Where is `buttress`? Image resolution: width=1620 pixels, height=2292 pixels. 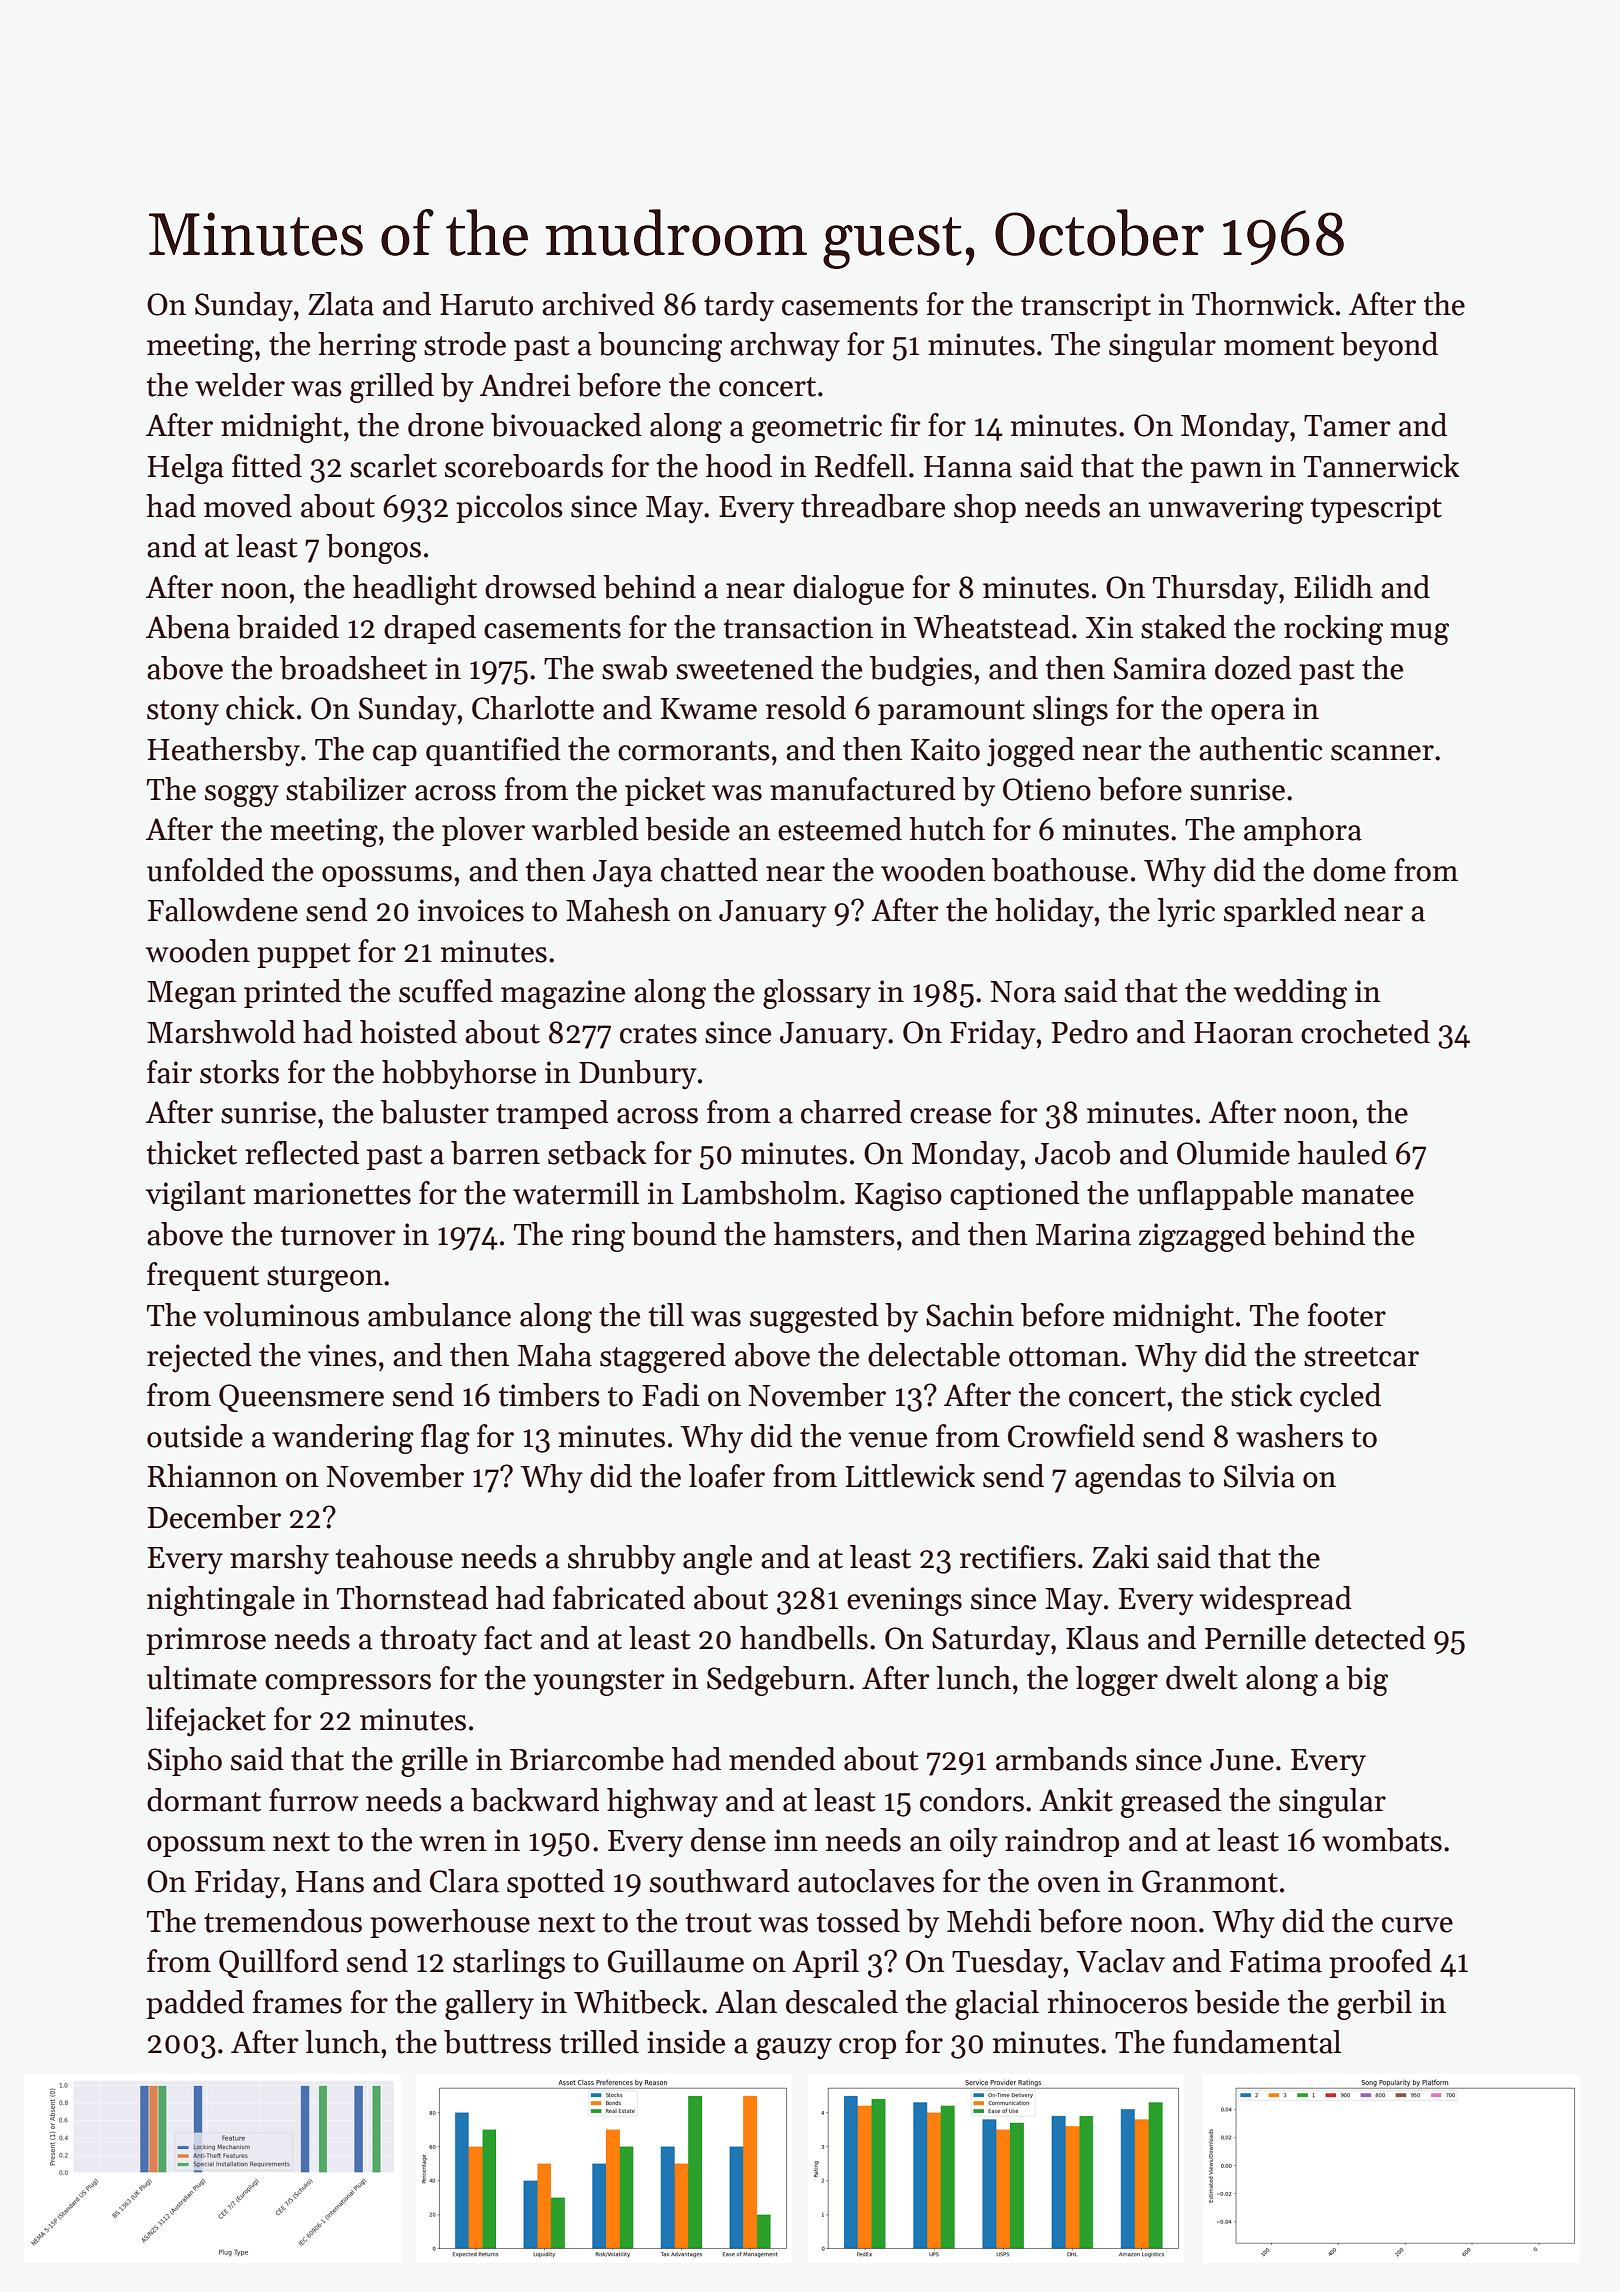
buttress is located at coordinates (497, 2042).
